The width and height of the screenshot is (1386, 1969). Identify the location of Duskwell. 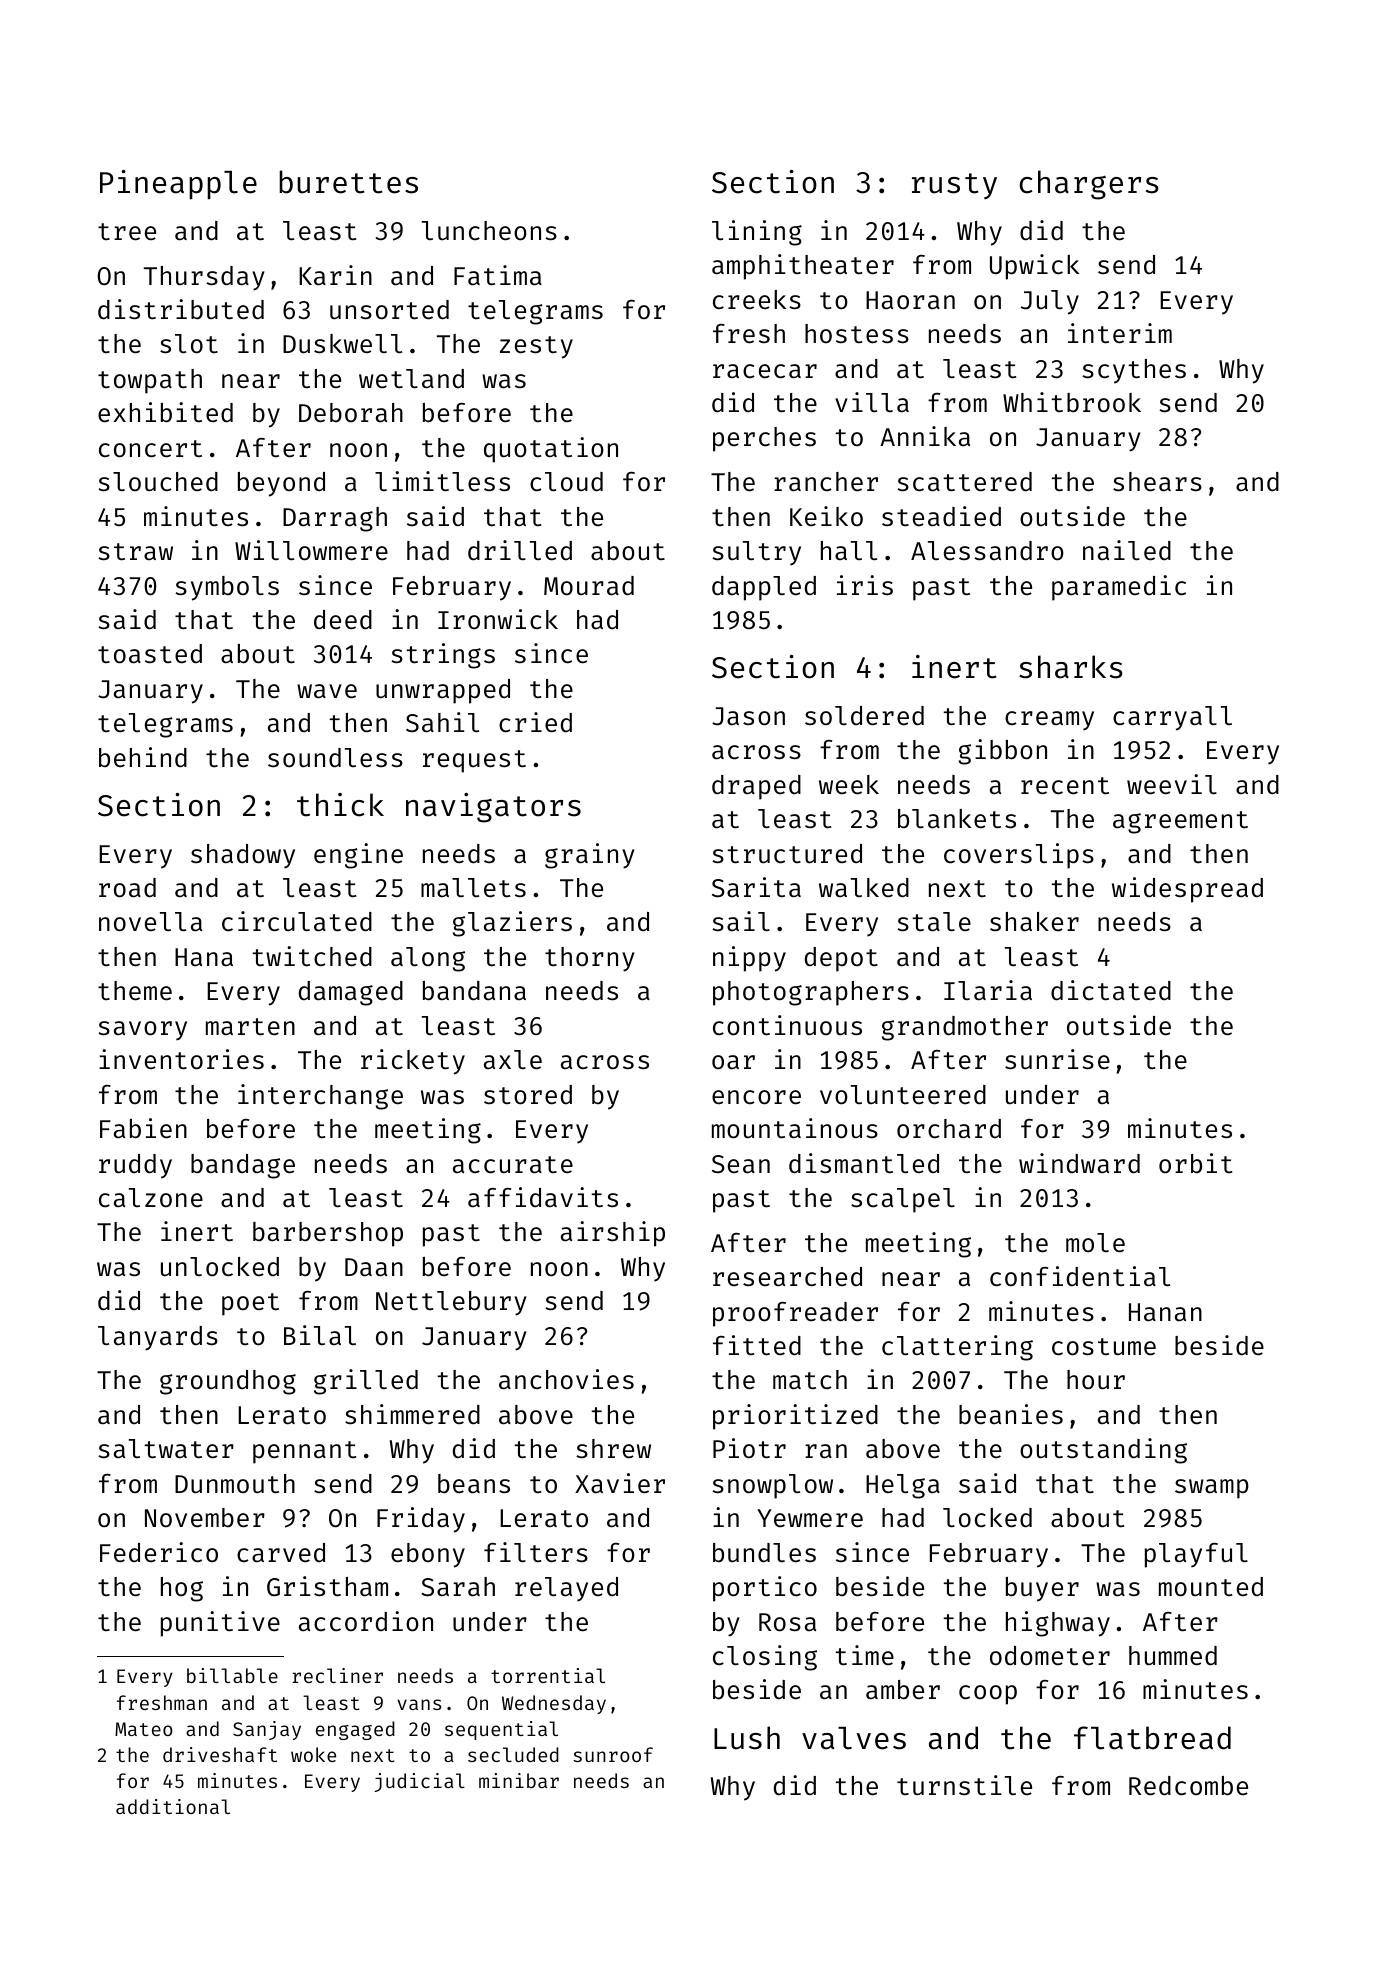
(342, 344).
